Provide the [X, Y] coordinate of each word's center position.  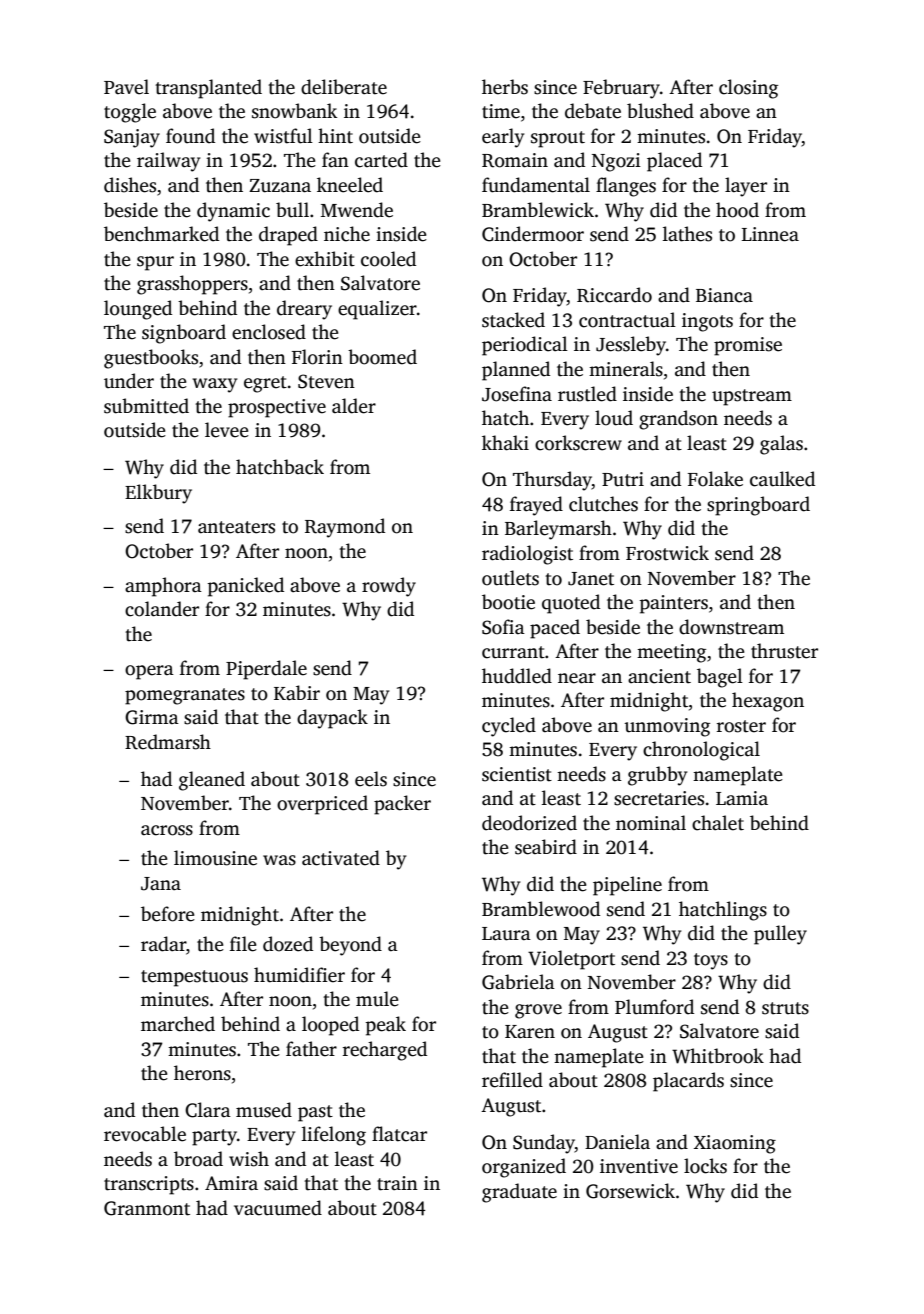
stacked [513, 320]
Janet [591, 579]
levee [227, 430]
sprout [558, 139]
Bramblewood [541, 909]
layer [746, 187]
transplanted [209, 89]
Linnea [770, 234]
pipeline [627, 886]
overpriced [322, 805]
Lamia [742, 798]
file [243, 944]
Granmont [147, 1208]
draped [288, 236]
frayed [536, 506]
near [577, 678]
